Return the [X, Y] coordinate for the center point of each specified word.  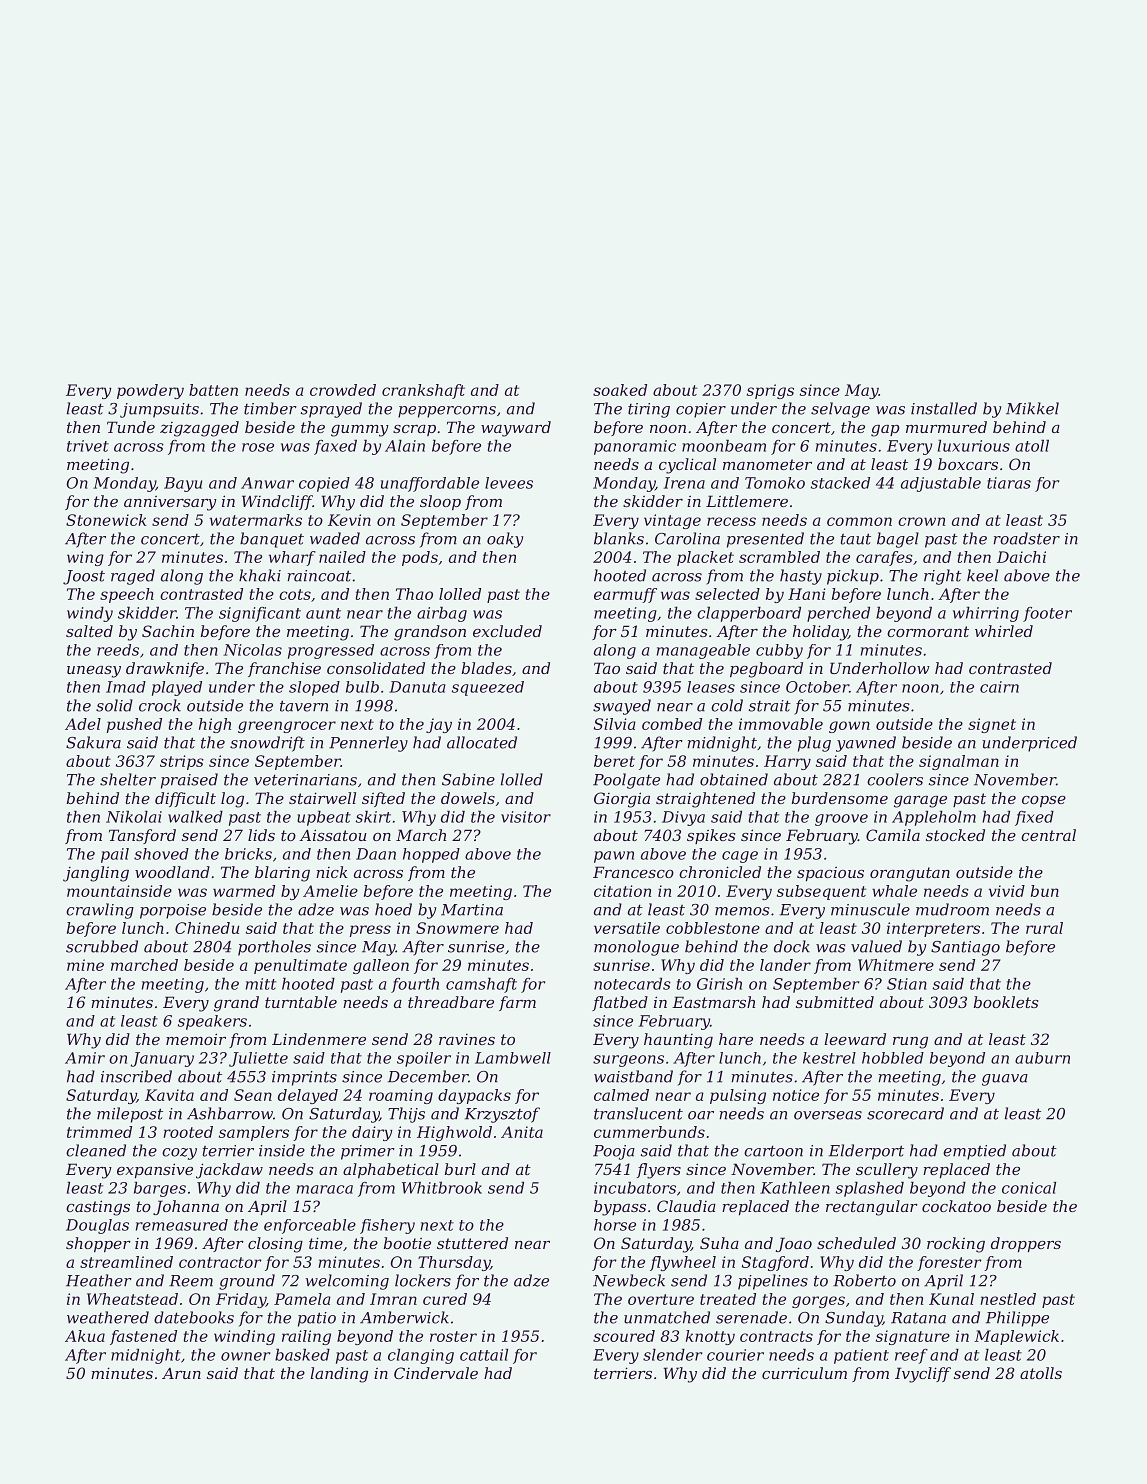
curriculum [804, 1373]
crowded [343, 390]
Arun [181, 1373]
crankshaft [423, 391]
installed [944, 408]
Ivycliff [923, 1375]
